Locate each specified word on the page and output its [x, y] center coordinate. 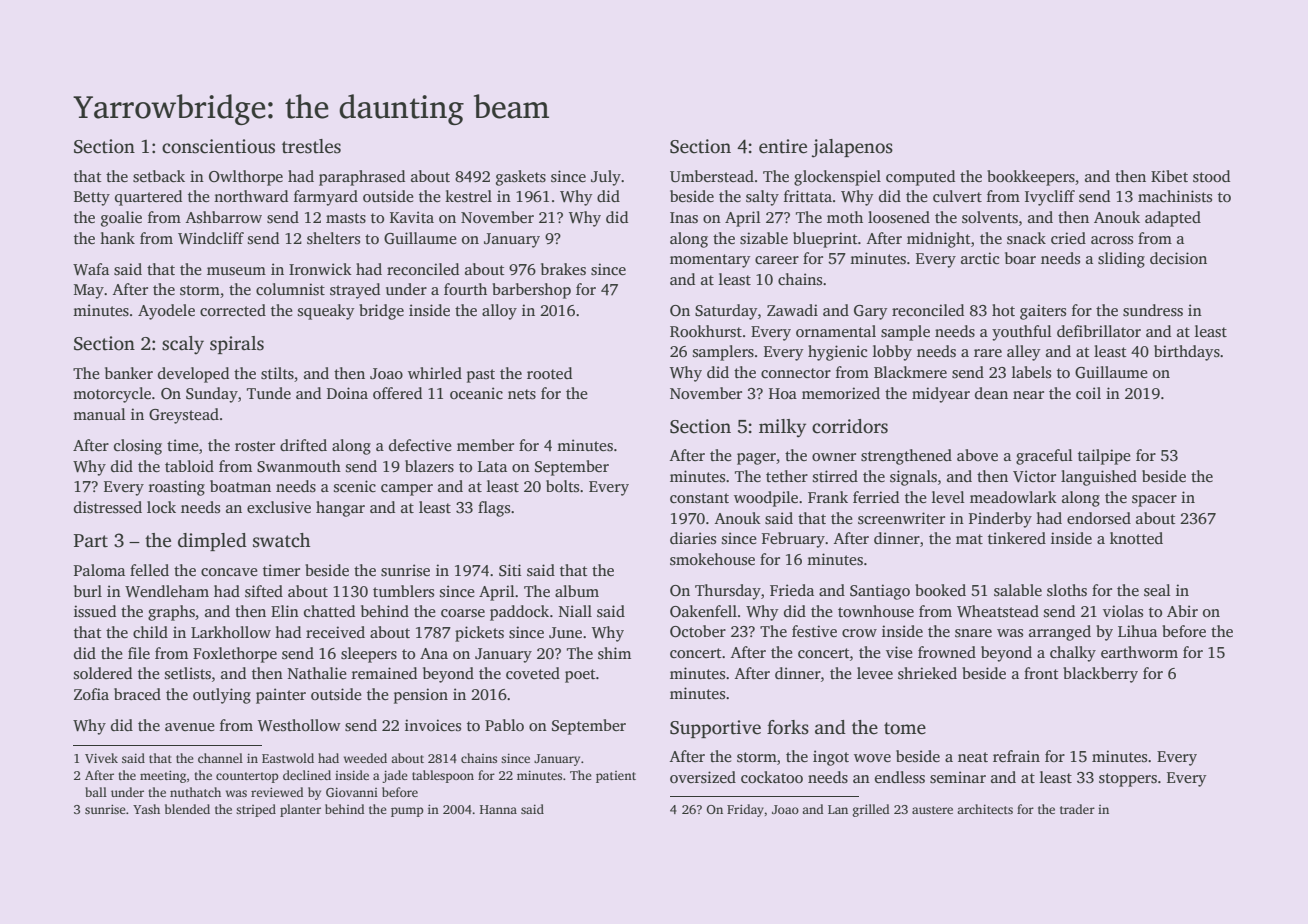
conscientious [218, 146]
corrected [233, 310]
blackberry [1100, 675]
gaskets [521, 178]
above [977, 455]
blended [187, 809]
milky [782, 428]
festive [814, 631]
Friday [745, 810]
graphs [171, 613]
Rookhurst [706, 331]
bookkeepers [1031, 178]
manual [99, 414]
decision [1178, 258]
